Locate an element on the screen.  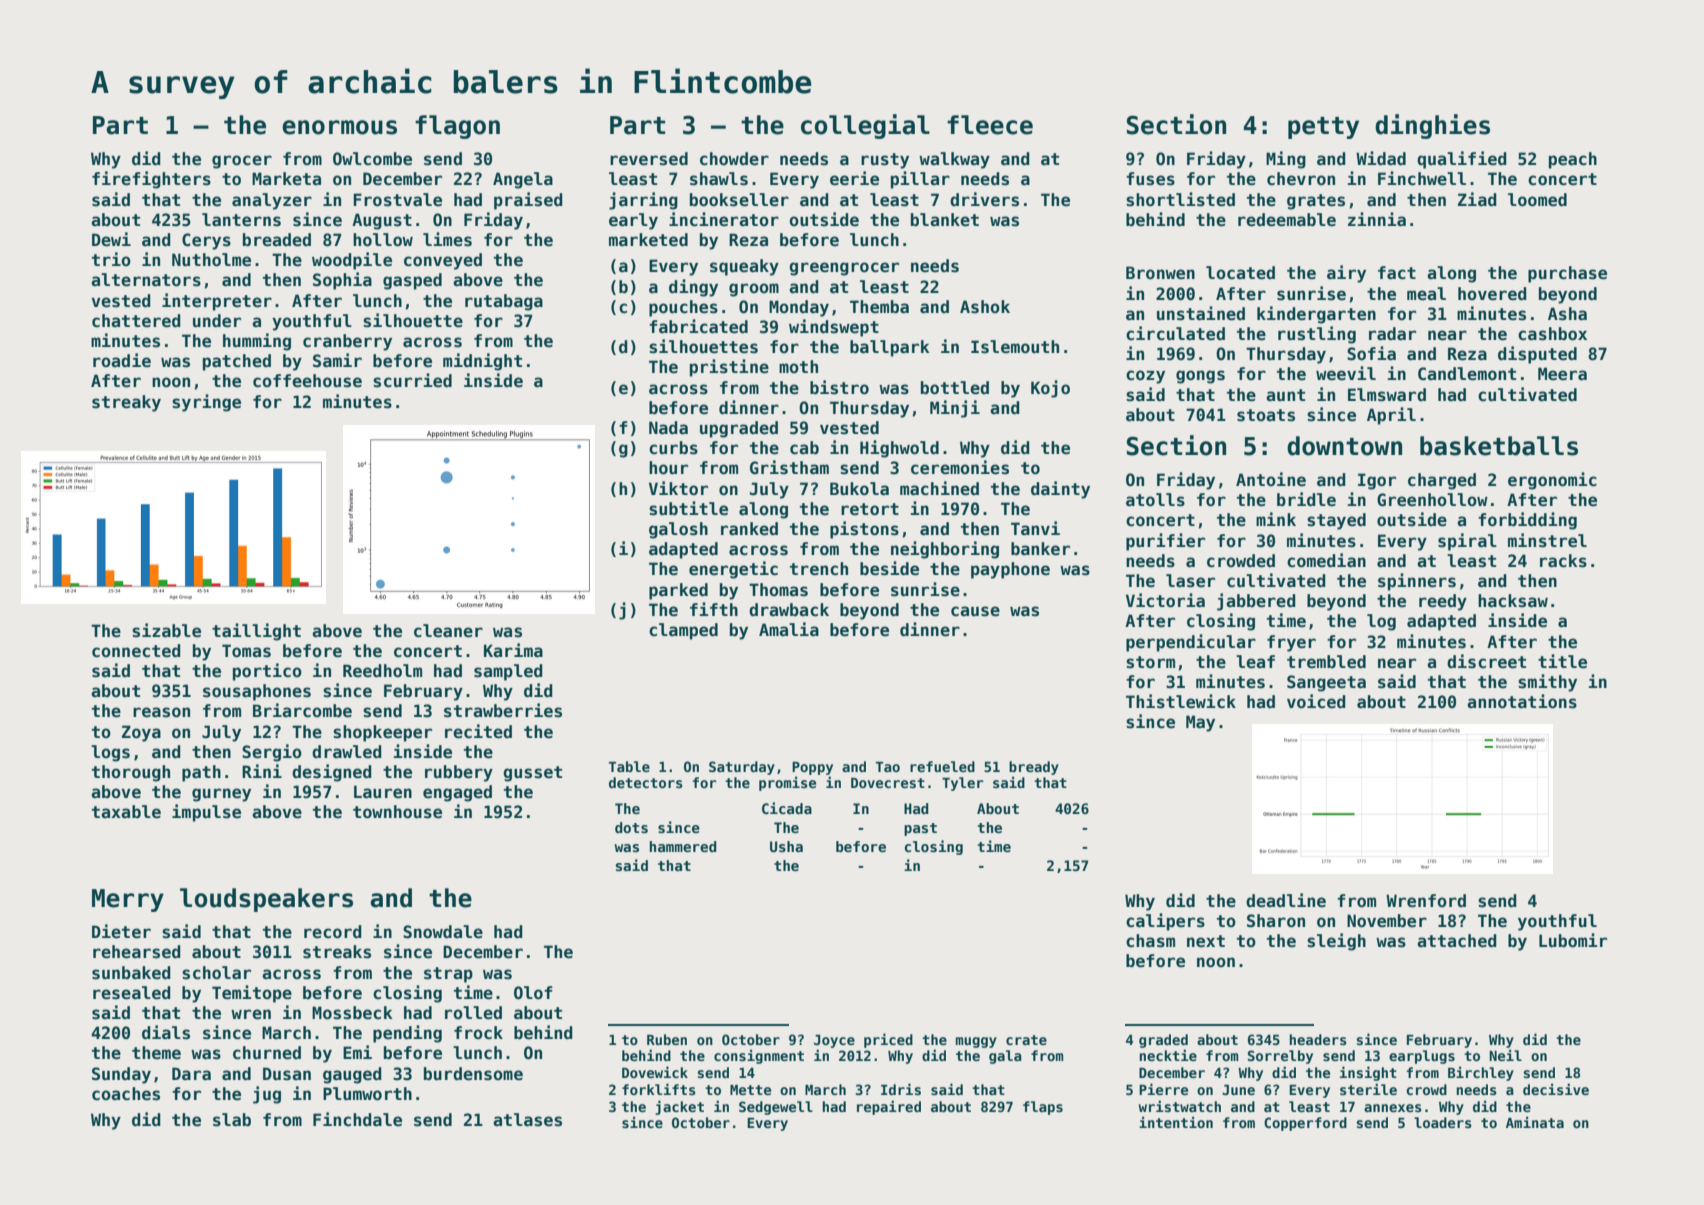
racks is located at coordinates (1563, 561).
